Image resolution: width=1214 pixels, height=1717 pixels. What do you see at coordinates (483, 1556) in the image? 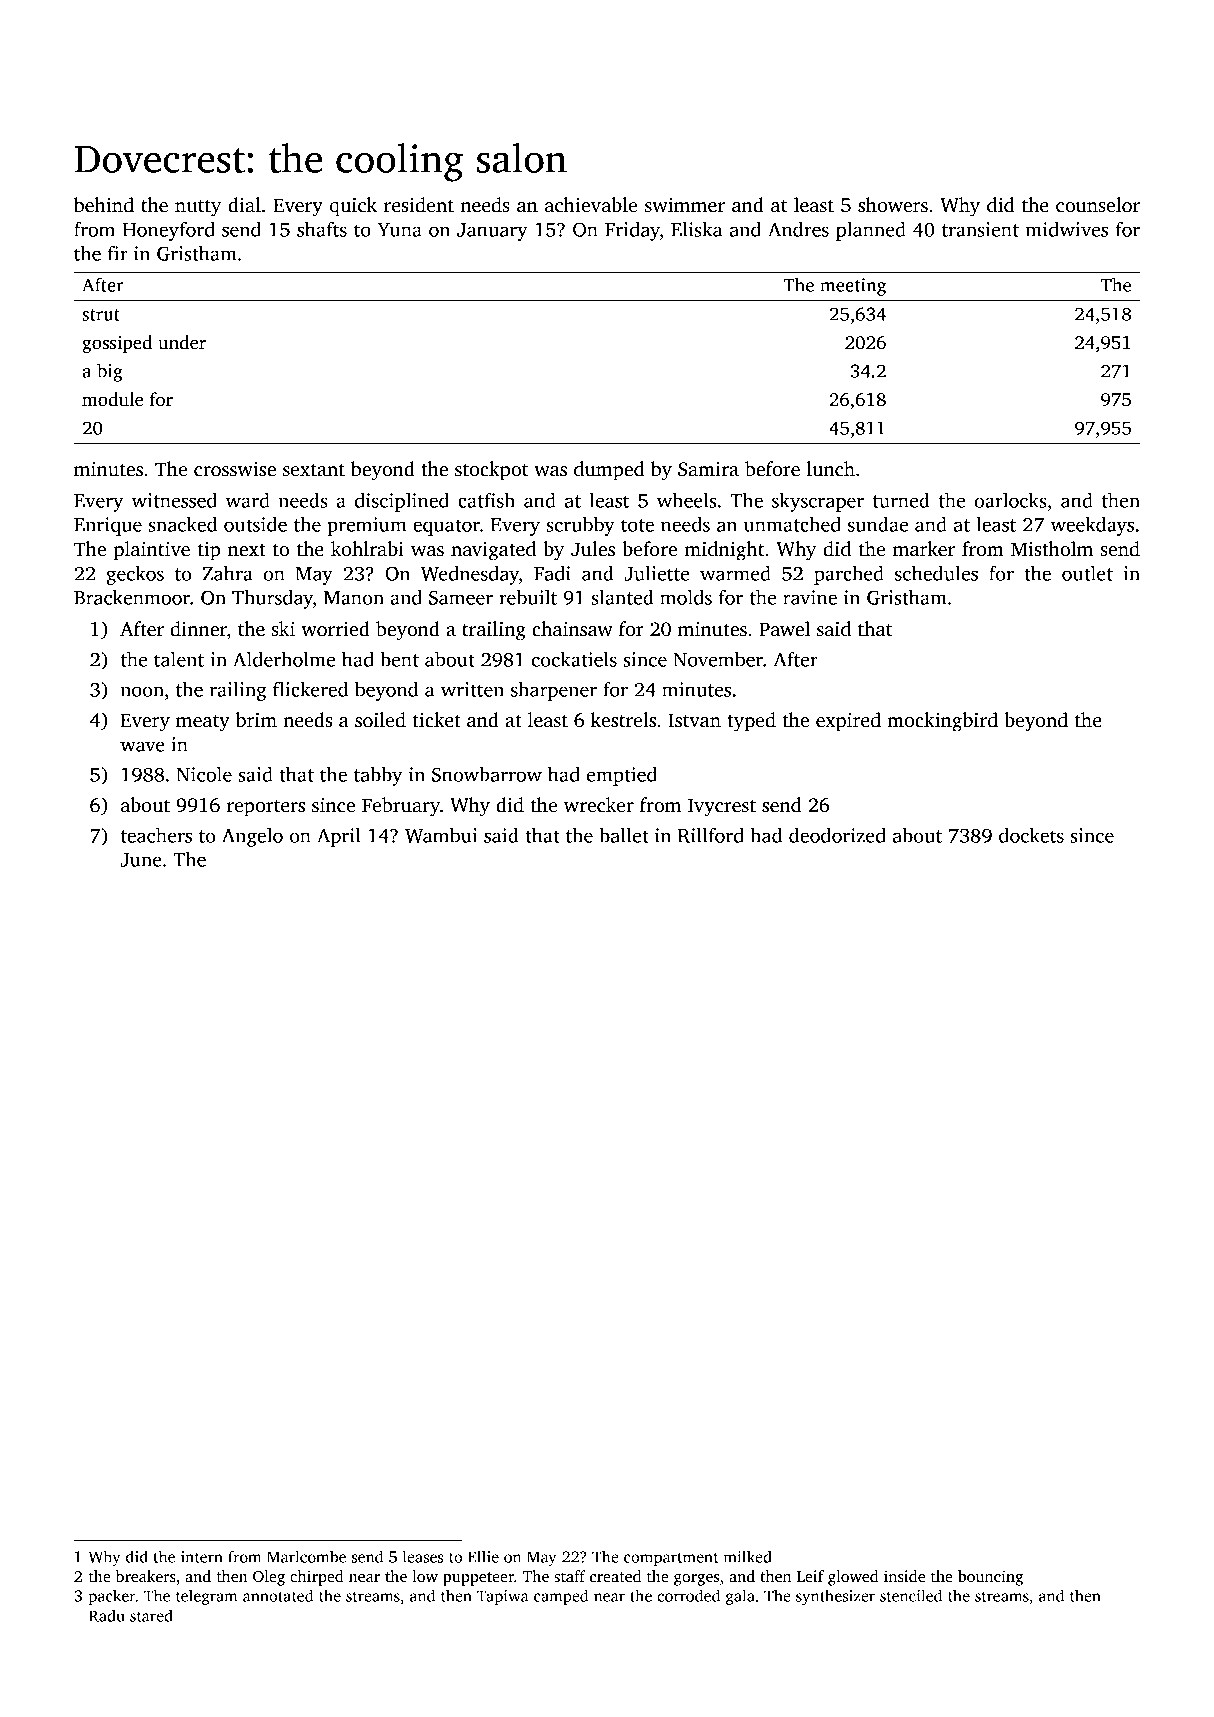
I see `Ellie` at bounding box center [483, 1556].
